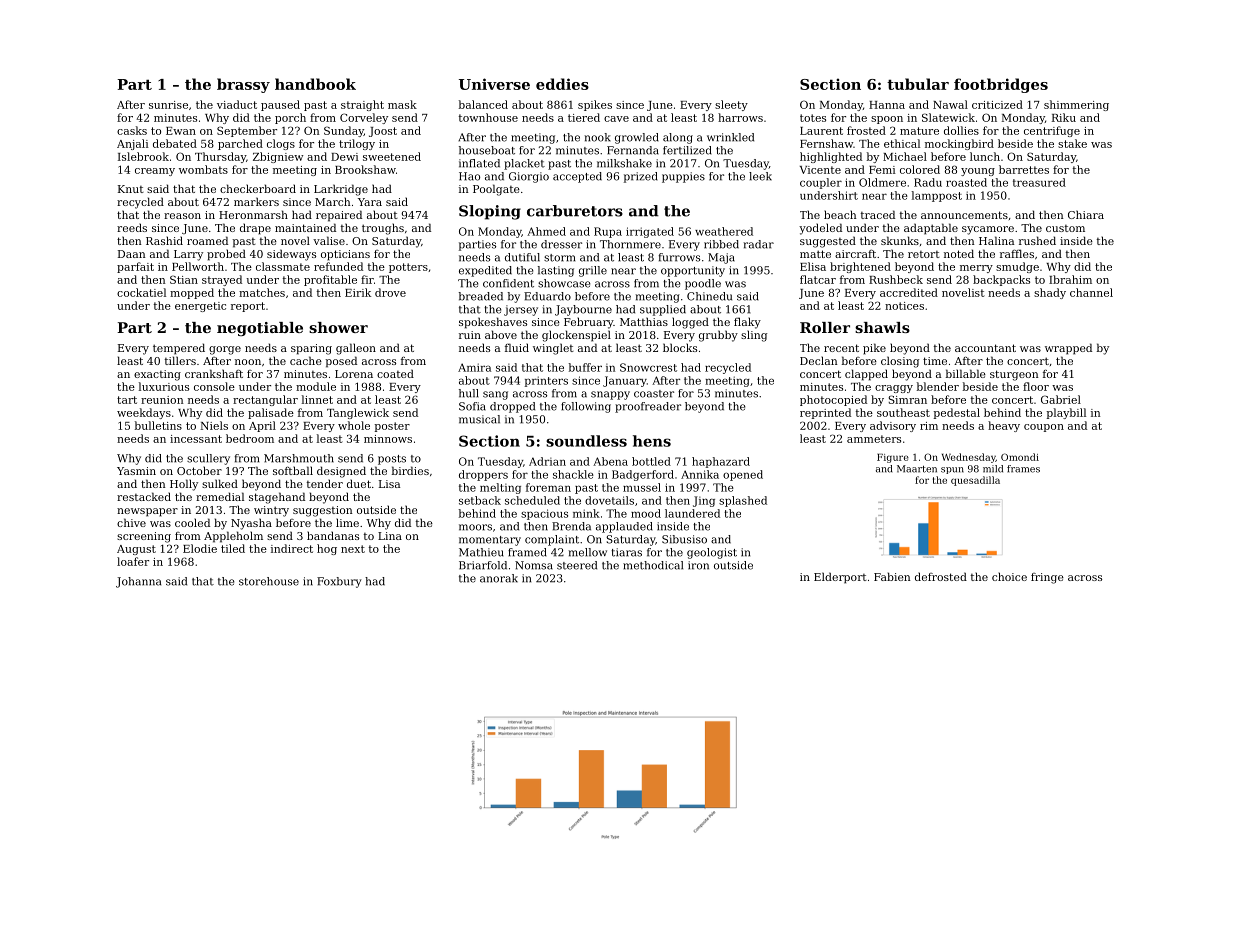 This image has width=1233, height=952. Describe the element at coordinates (993, 469) in the image. I see `mild` at that location.
